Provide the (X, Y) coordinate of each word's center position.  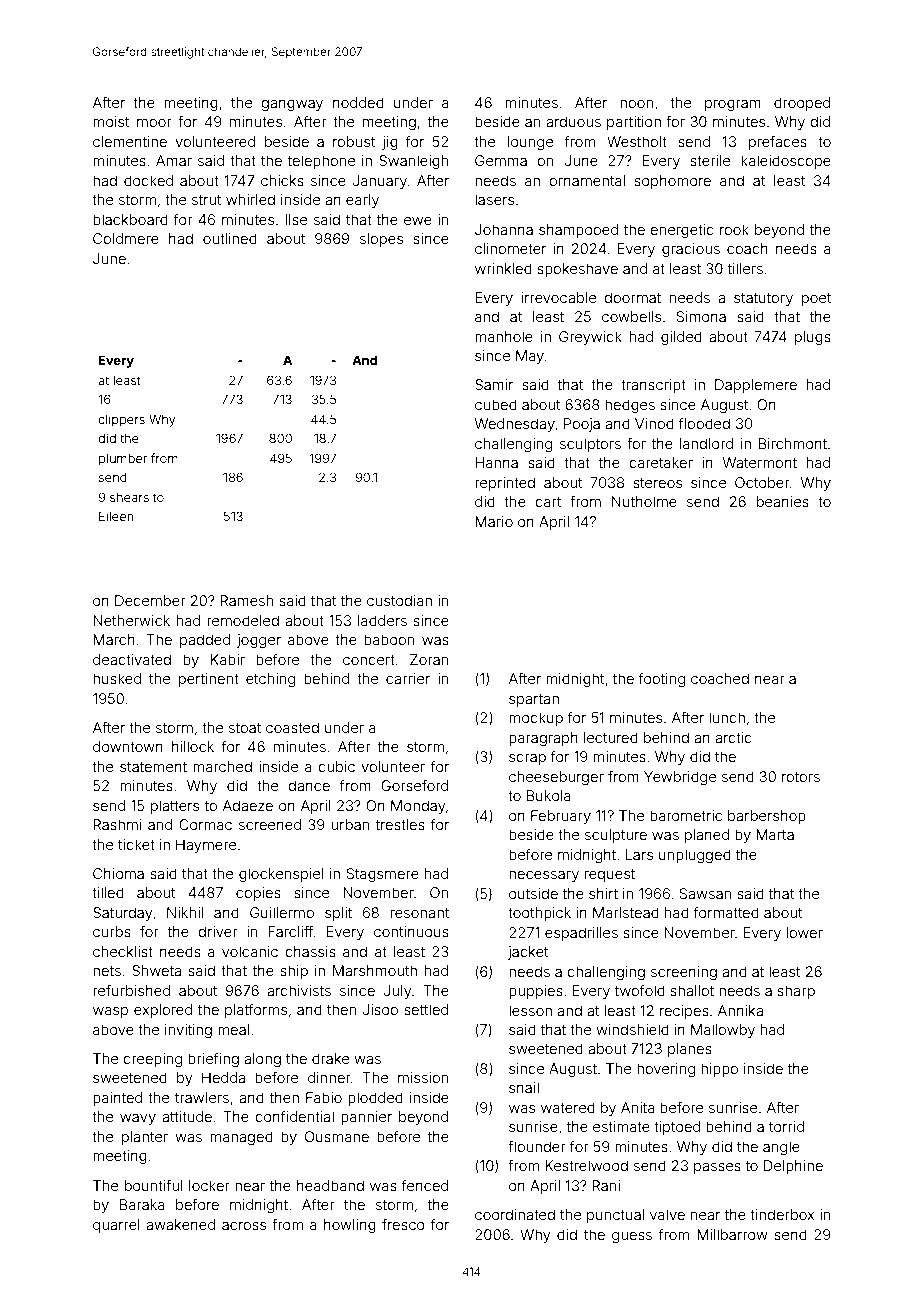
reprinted (505, 484)
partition (634, 123)
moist (111, 121)
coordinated (515, 1214)
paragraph (543, 739)
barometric (686, 815)
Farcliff (290, 931)
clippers (121, 420)
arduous (573, 121)
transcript (653, 386)
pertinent (209, 680)
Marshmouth (375, 970)
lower (805, 932)
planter (145, 1138)
